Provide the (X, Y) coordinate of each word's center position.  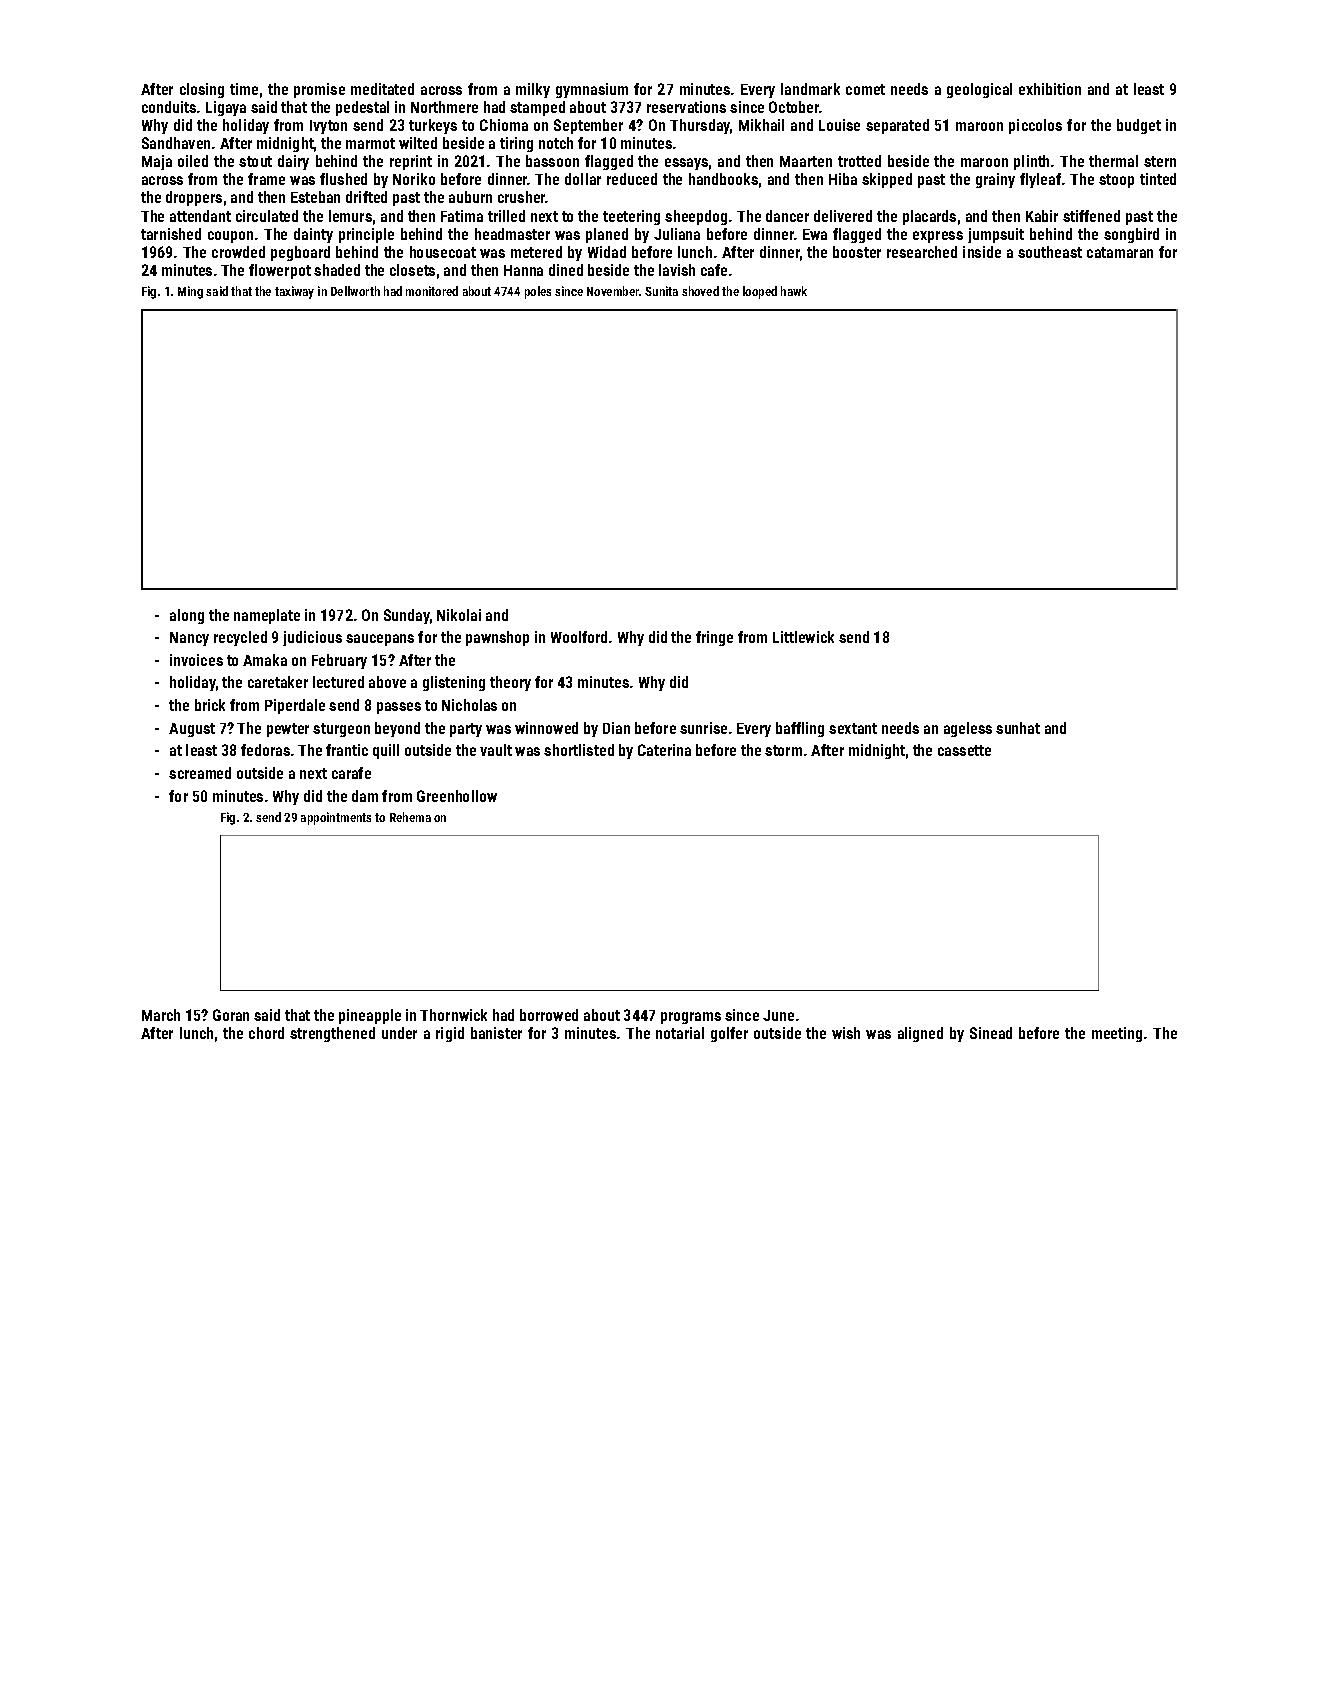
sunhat (1018, 728)
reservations (686, 107)
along (187, 616)
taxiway (294, 292)
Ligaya (226, 108)
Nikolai (459, 615)
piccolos (1035, 126)
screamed (200, 773)
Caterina (664, 750)
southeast (1050, 252)
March (161, 1015)
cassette (964, 750)
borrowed (549, 1015)
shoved (700, 291)
